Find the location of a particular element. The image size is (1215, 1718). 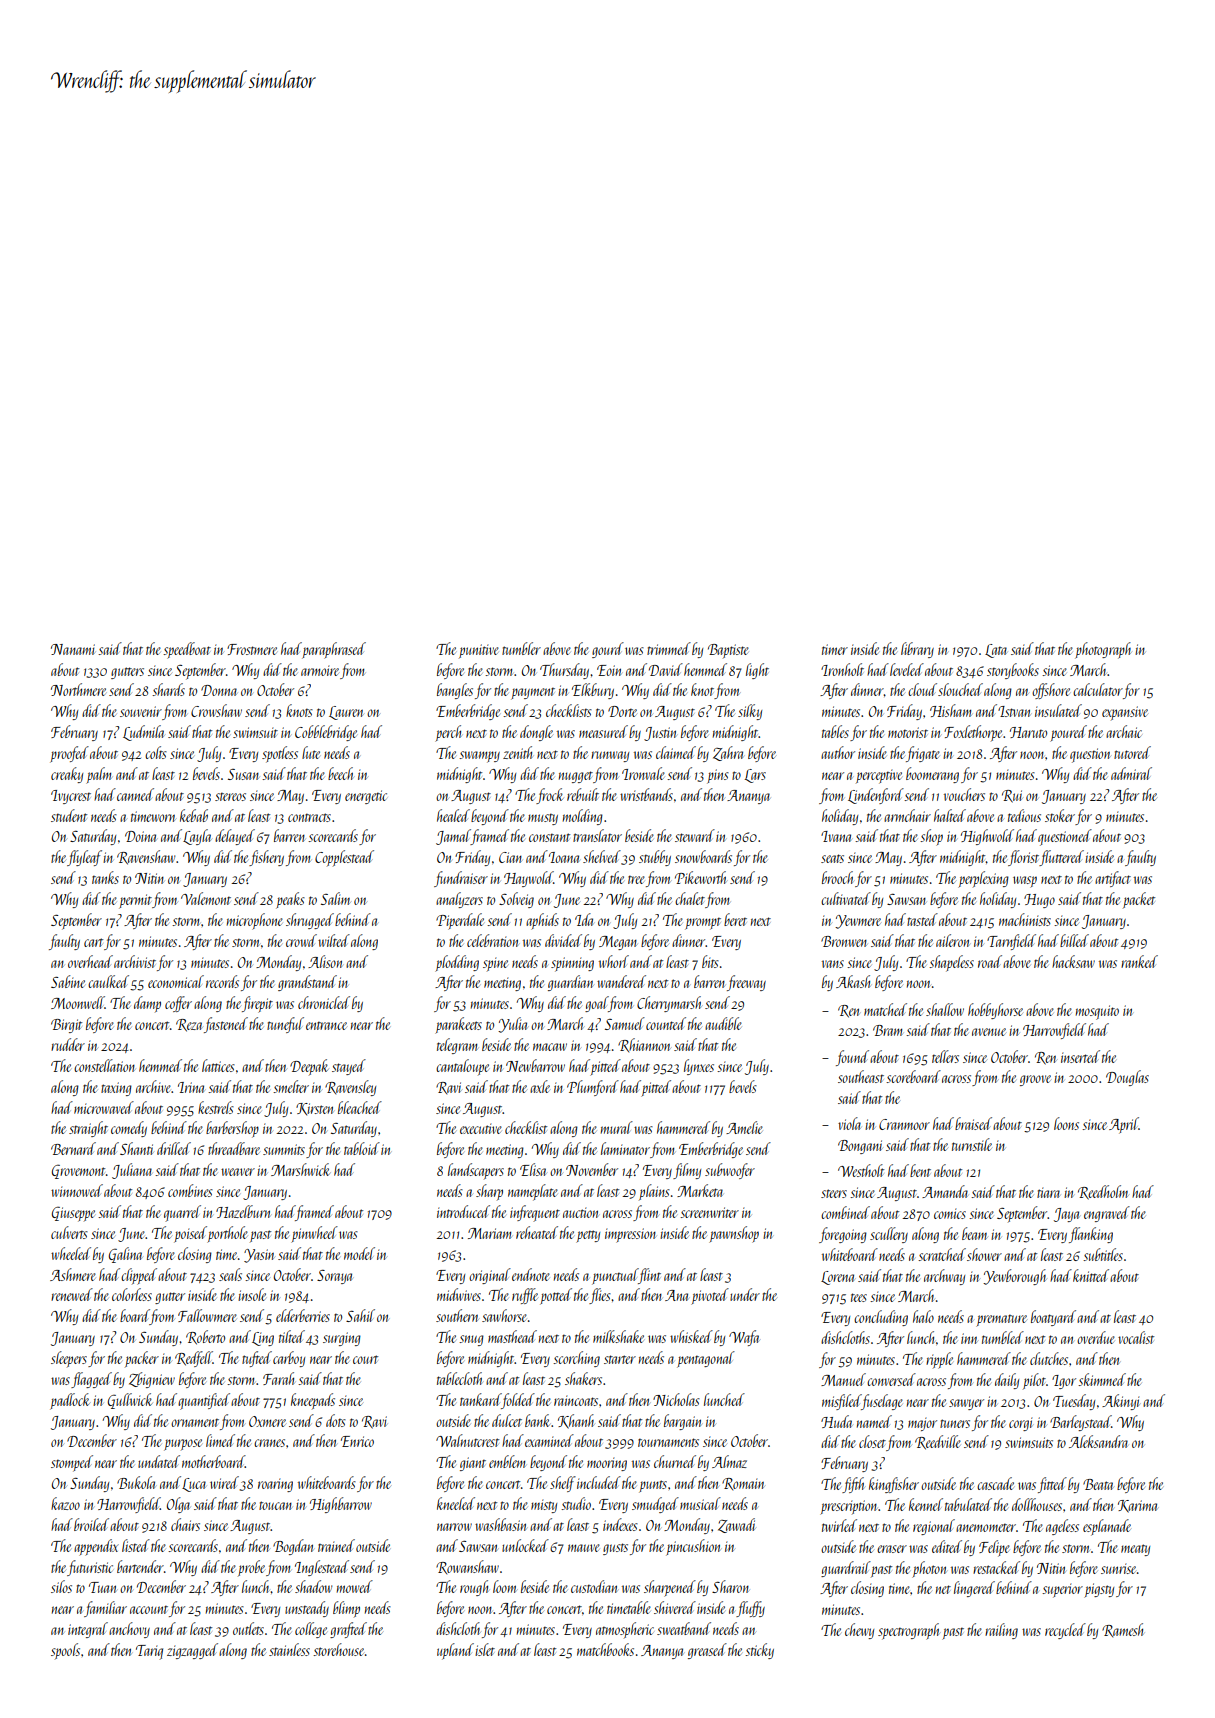

Nanami is located at coordinates (73, 649).
